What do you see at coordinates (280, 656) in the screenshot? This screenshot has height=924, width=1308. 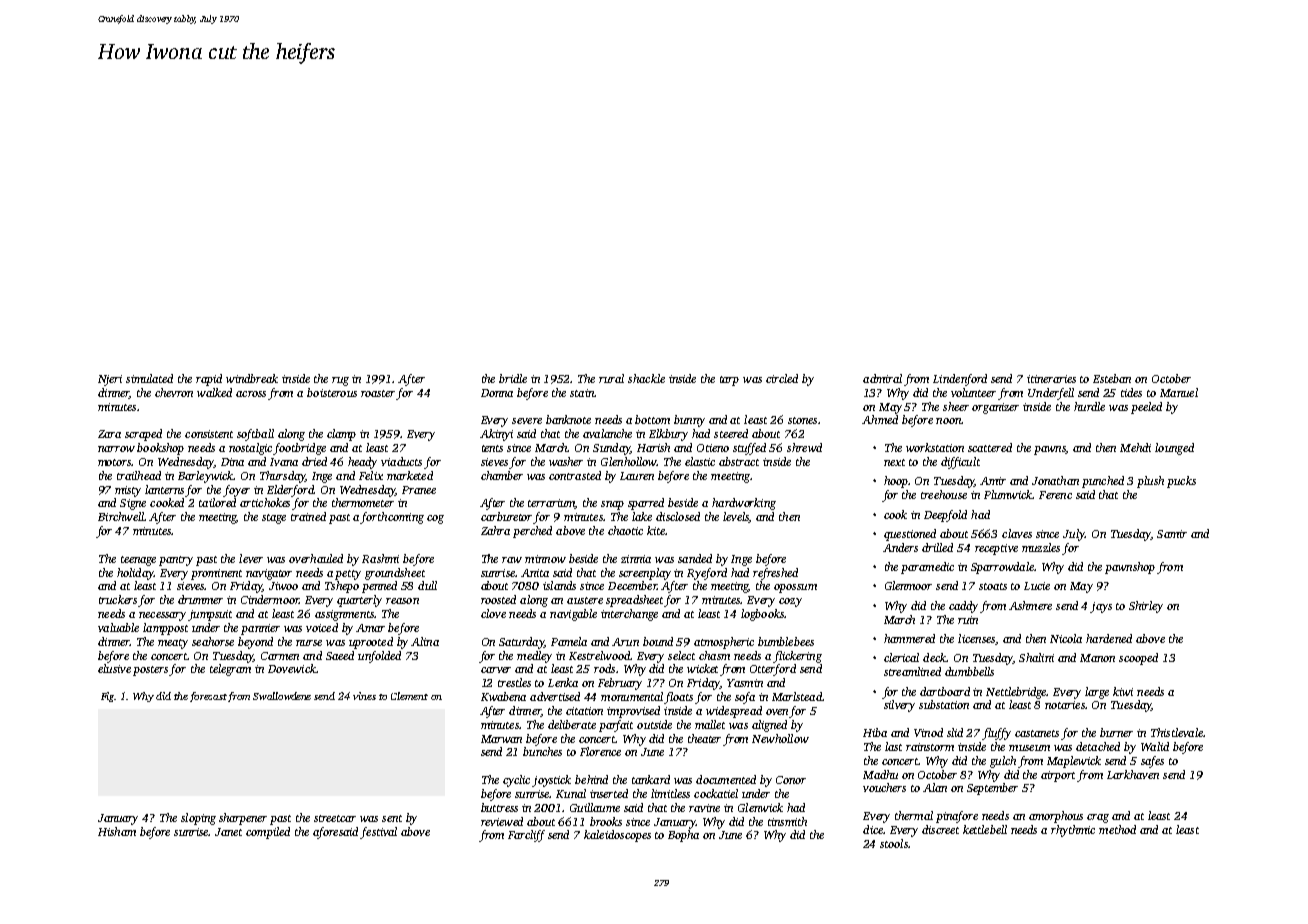 I see `Carmen` at bounding box center [280, 656].
